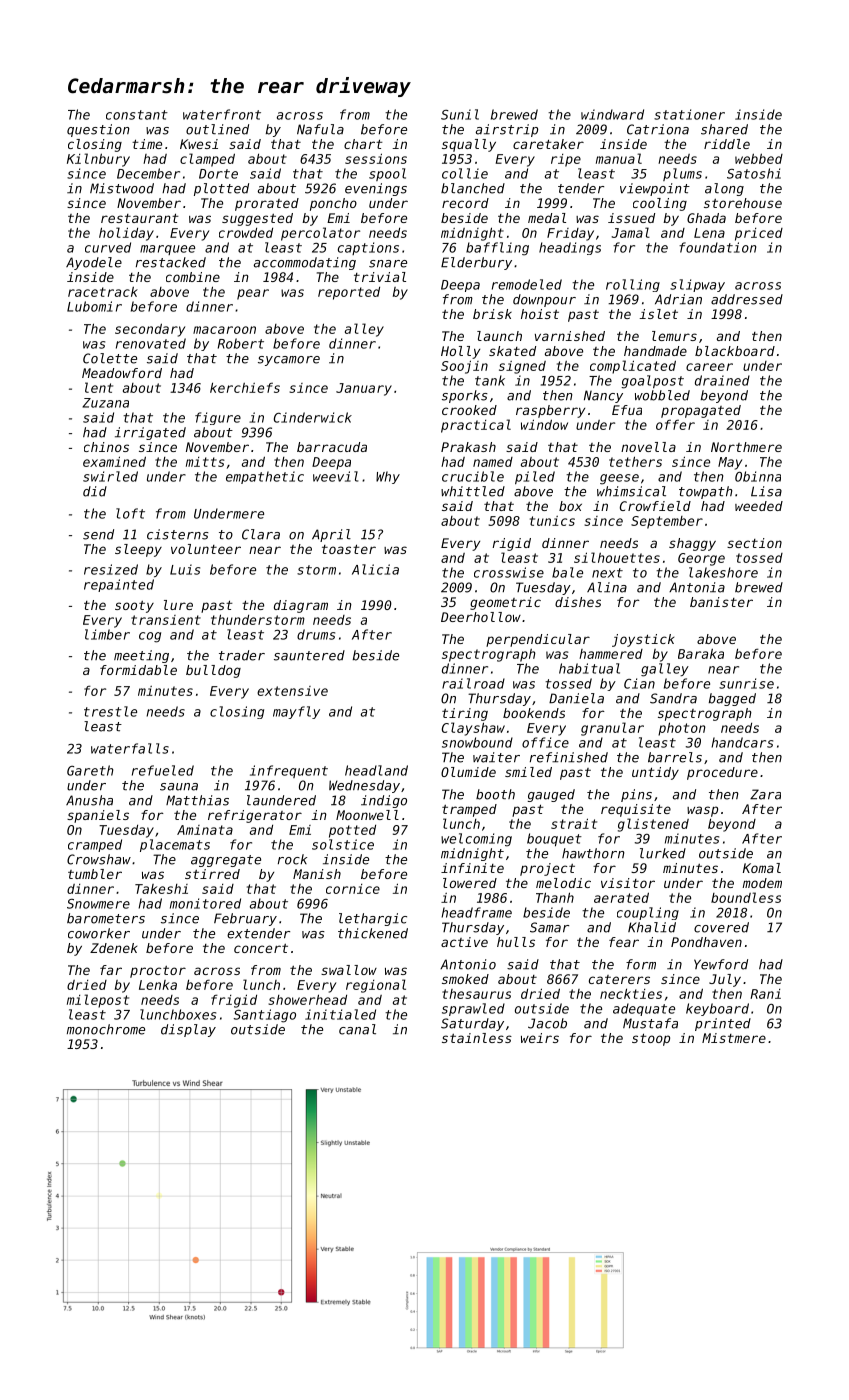 This page has height=1400, width=849. What do you see at coordinates (743, 203) in the page?
I see `storehouse` at bounding box center [743, 203].
